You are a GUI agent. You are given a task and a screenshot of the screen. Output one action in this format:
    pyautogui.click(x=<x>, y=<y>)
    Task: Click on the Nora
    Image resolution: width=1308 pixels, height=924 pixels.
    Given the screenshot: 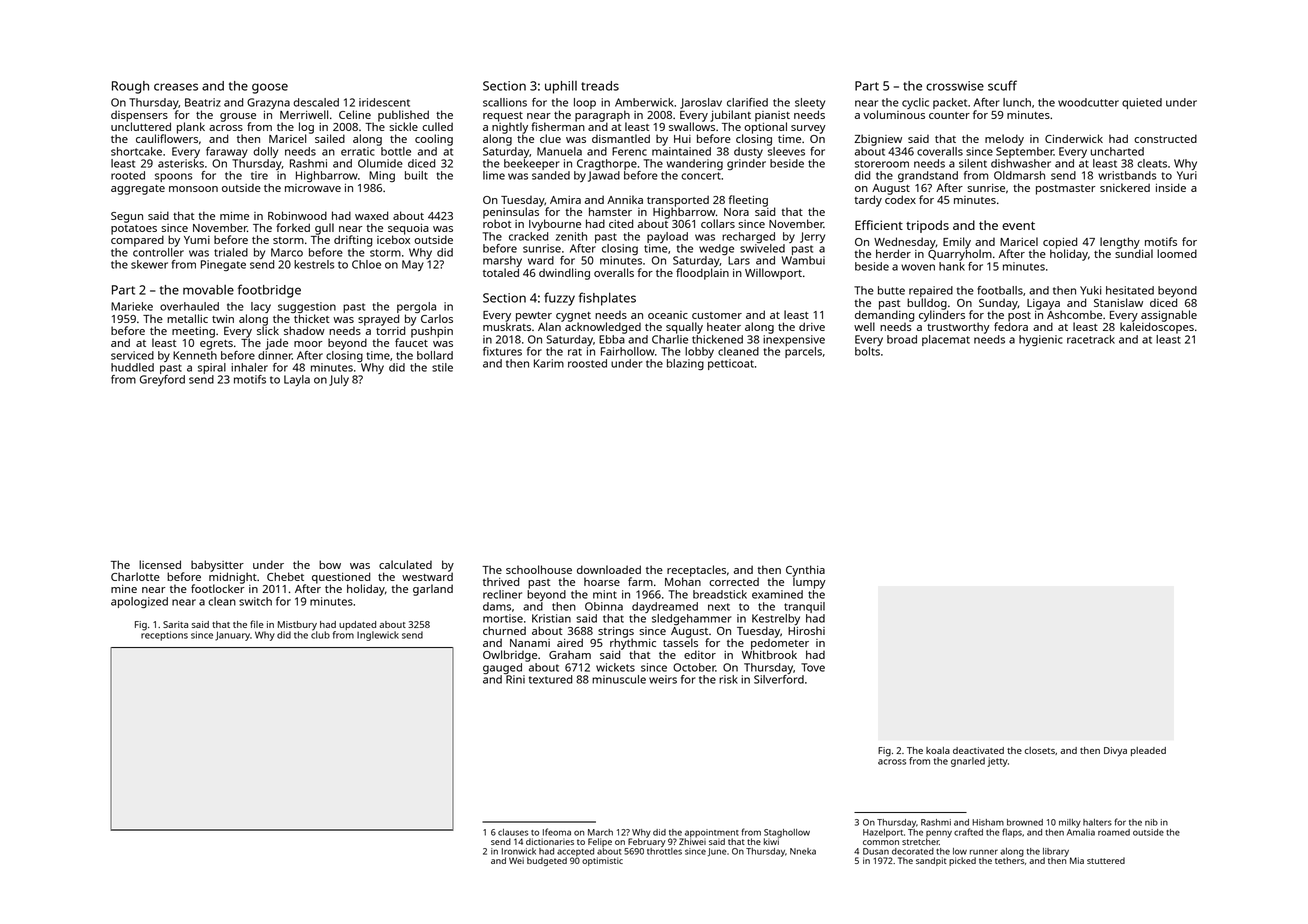 What is the action you would take?
    pyautogui.click(x=736, y=212)
